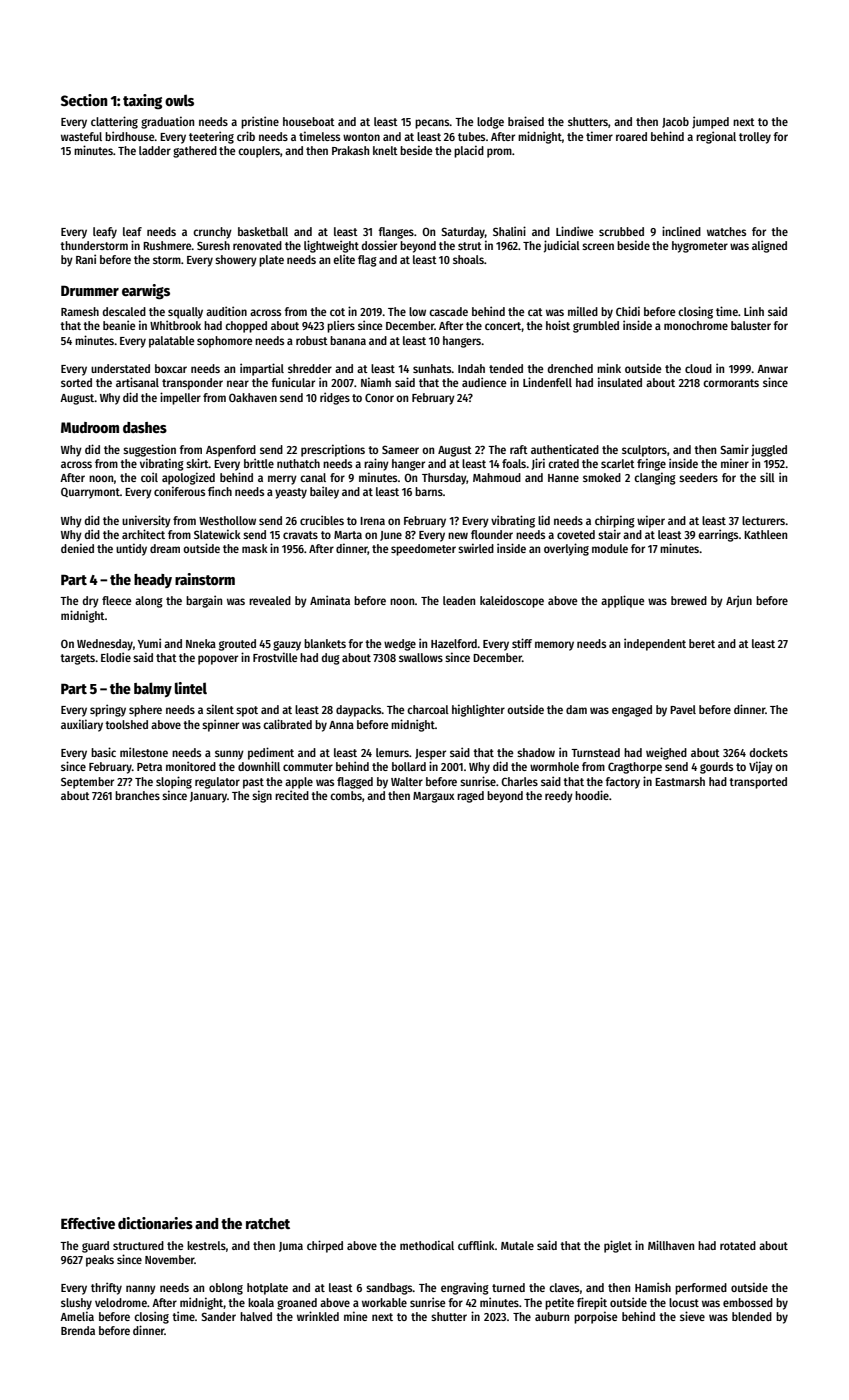 This screenshot has width=849, height=1400. What do you see at coordinates (621, 231) in the screenshot?
I see `scrubbed` at bounding box center [621, 231].
